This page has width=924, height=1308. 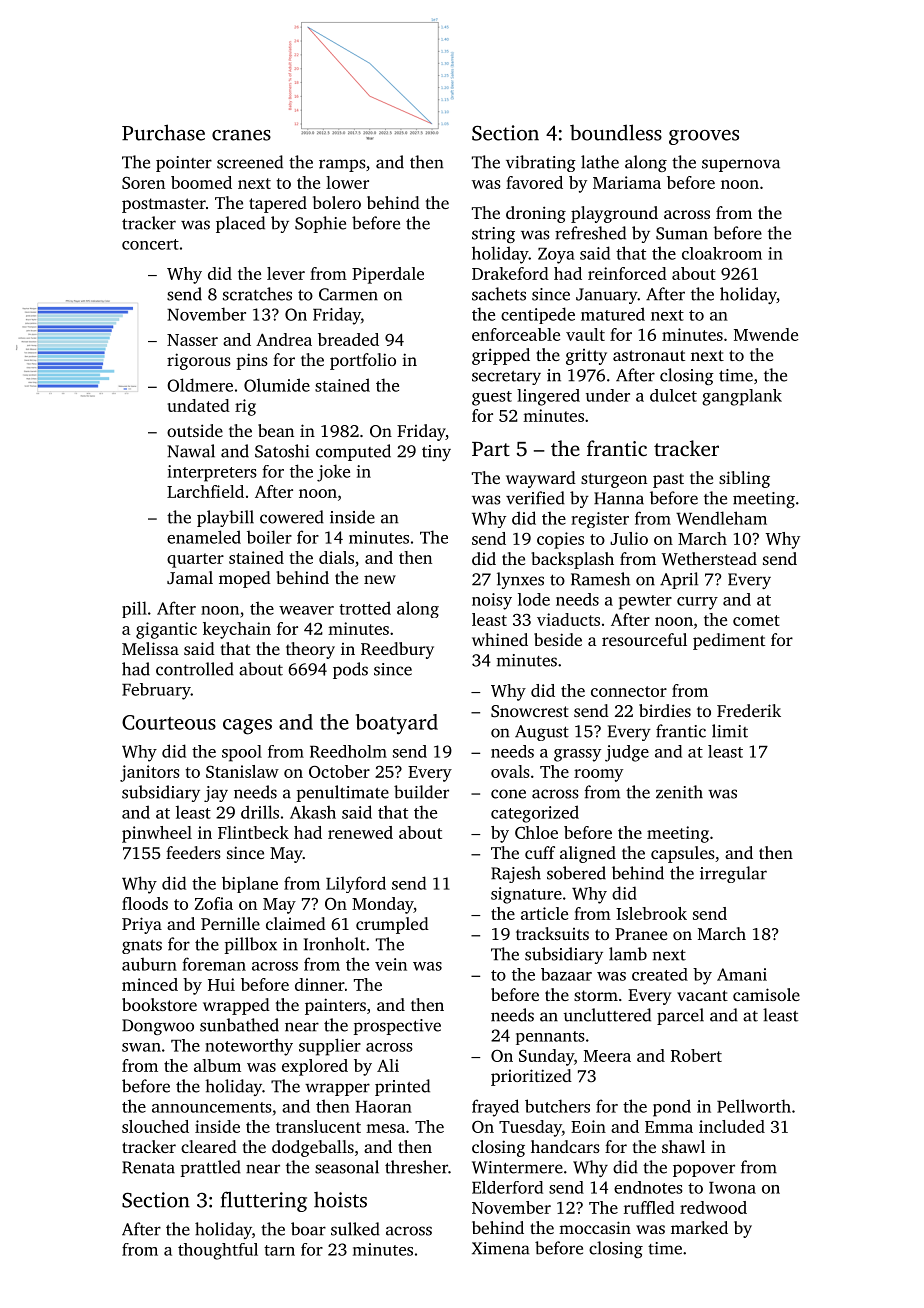 I want to click on computed, so click(x=353, y=452).
